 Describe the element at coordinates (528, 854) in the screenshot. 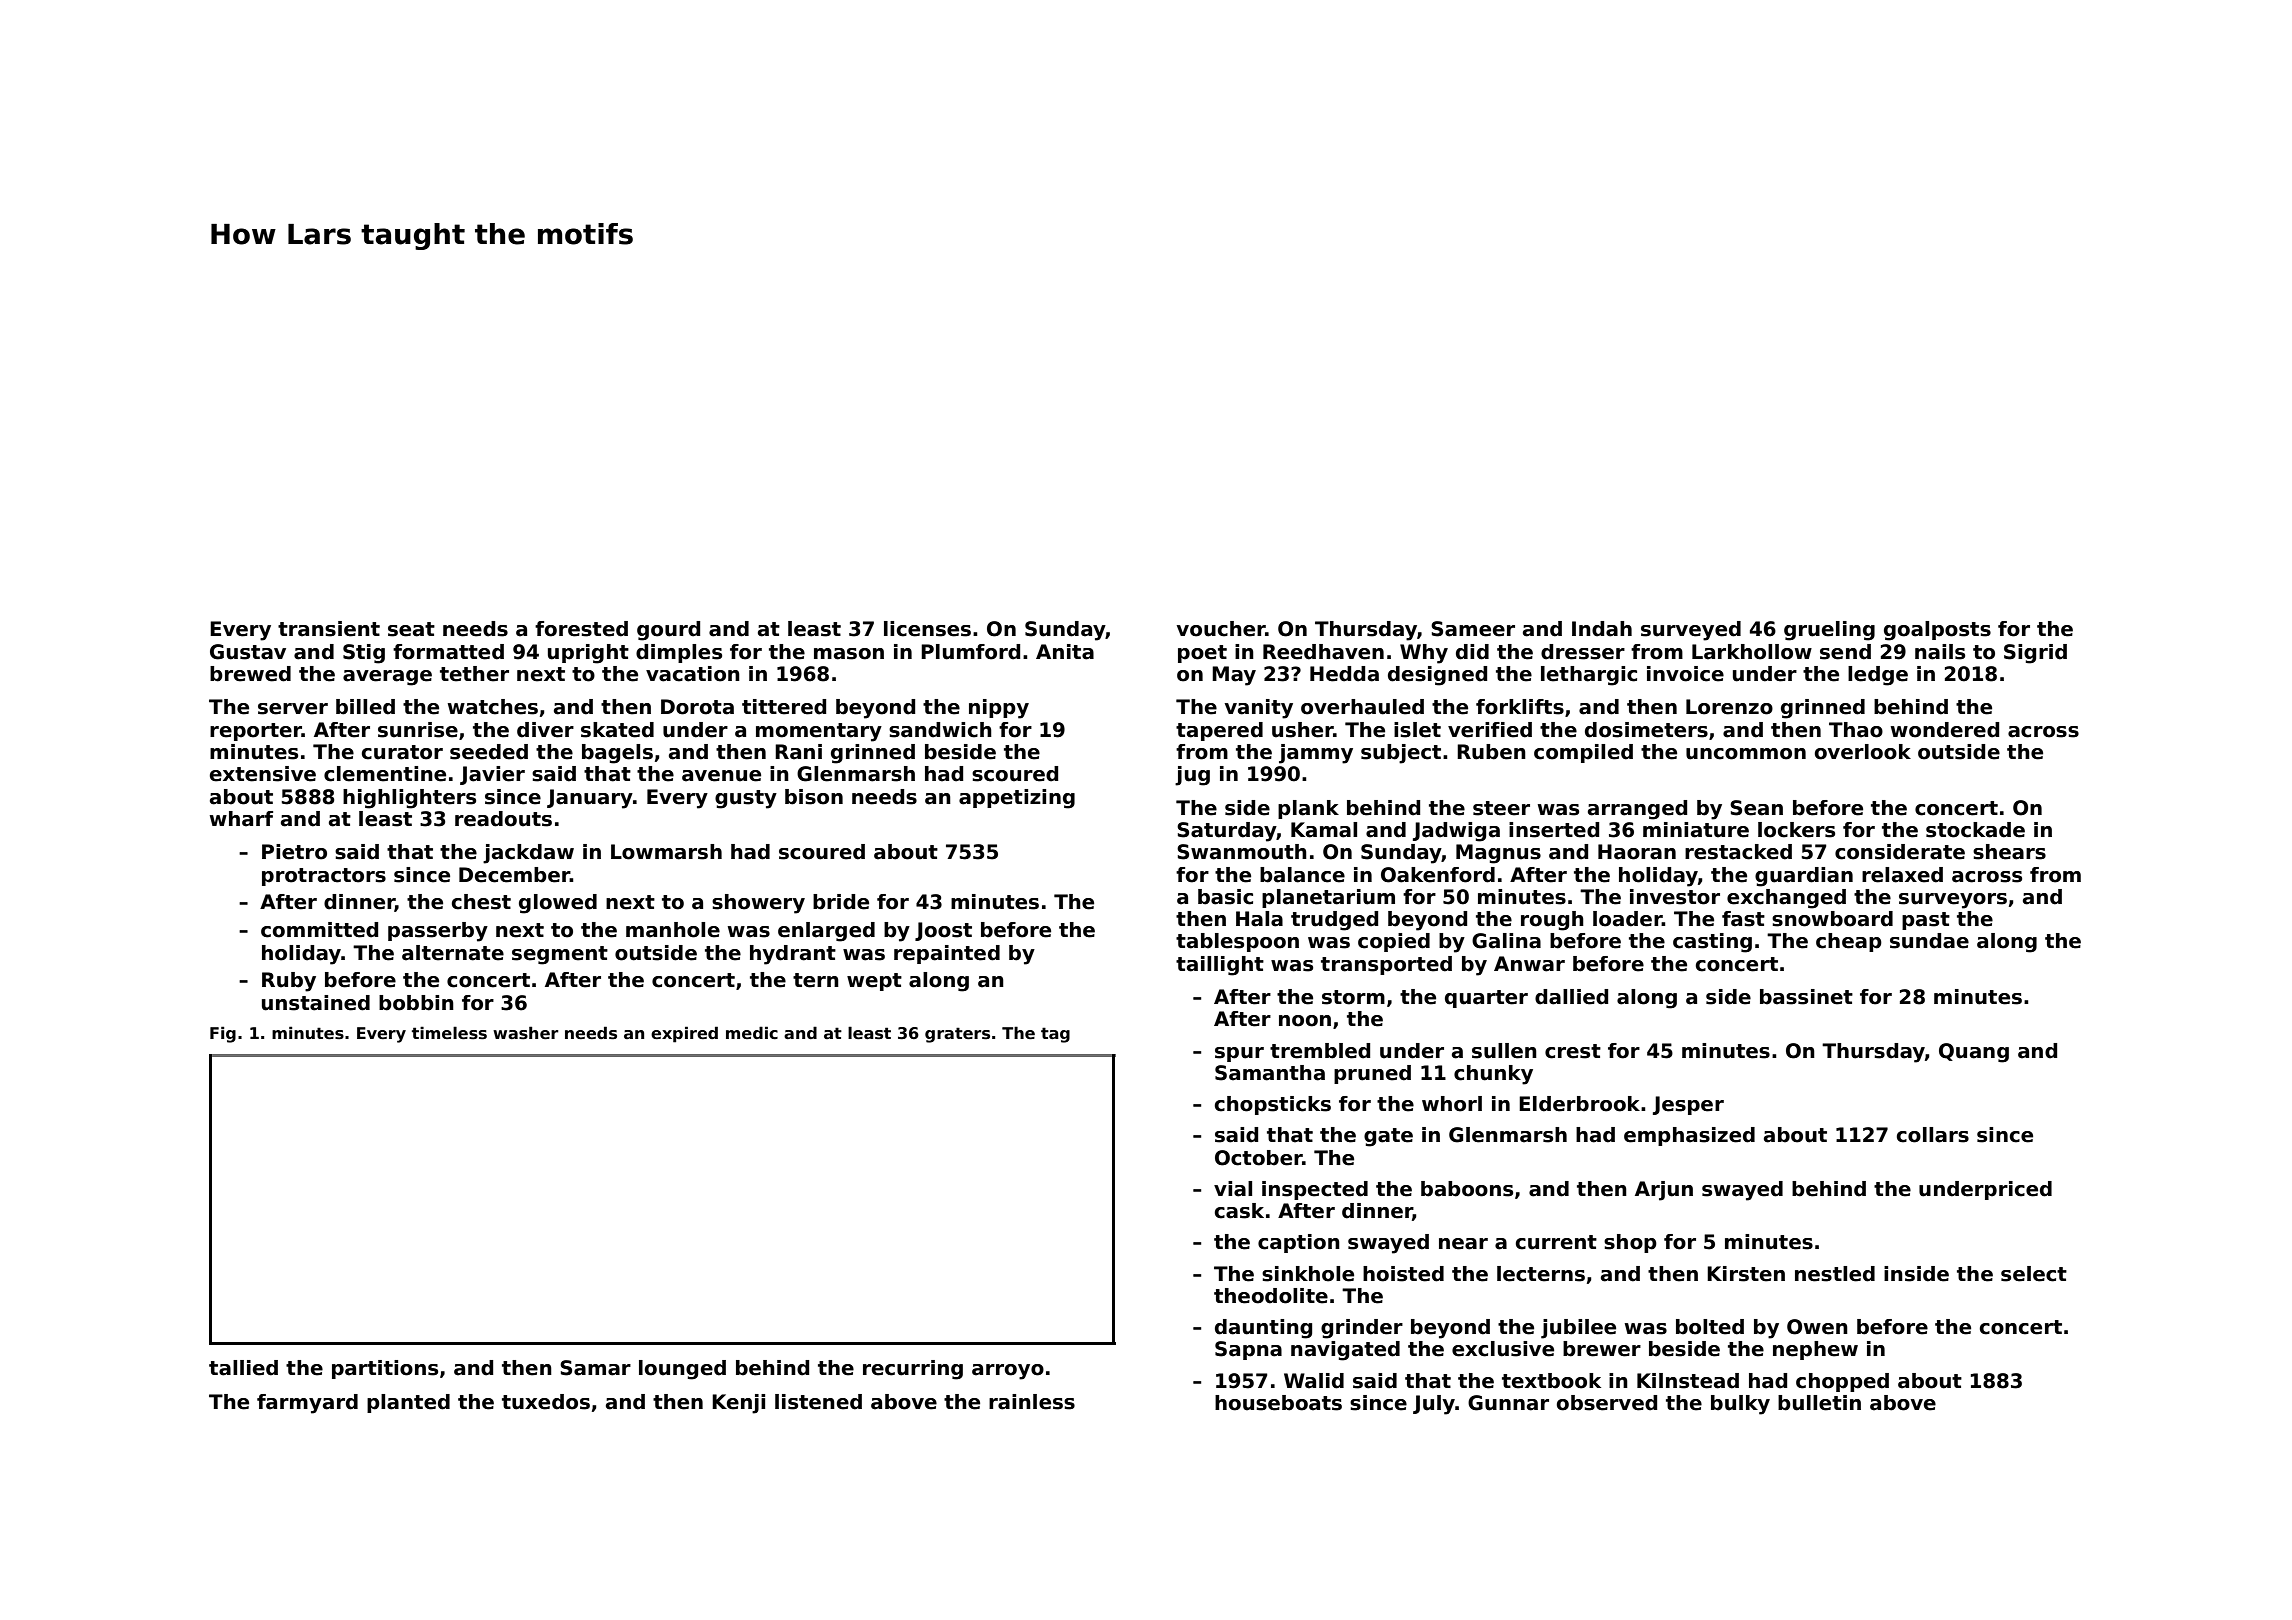

I see `jackdaw` at that location.
